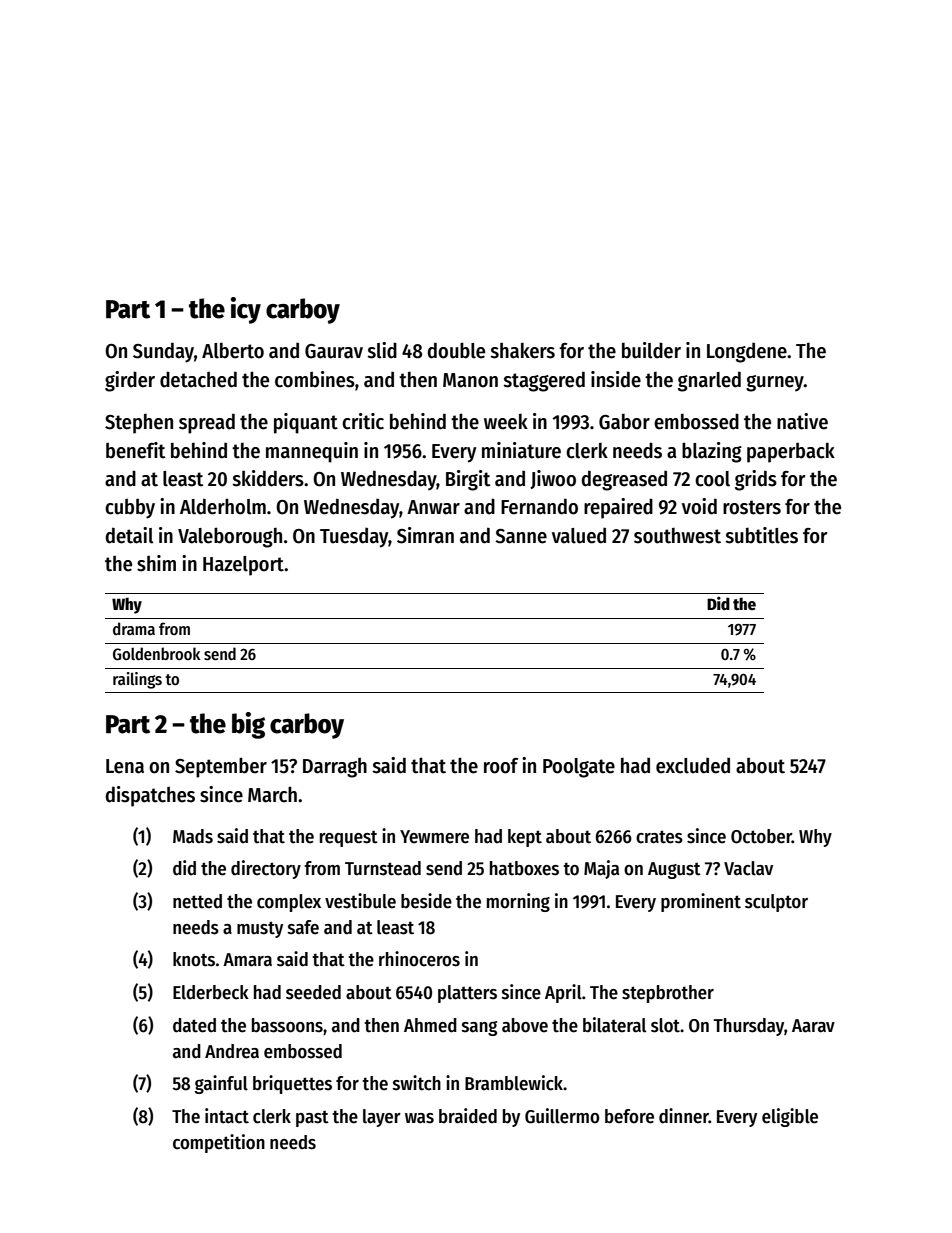 This document has width=952, height=1233. Describe the element at coordinates (501, 766) in the document. I see `roof` at that location.
